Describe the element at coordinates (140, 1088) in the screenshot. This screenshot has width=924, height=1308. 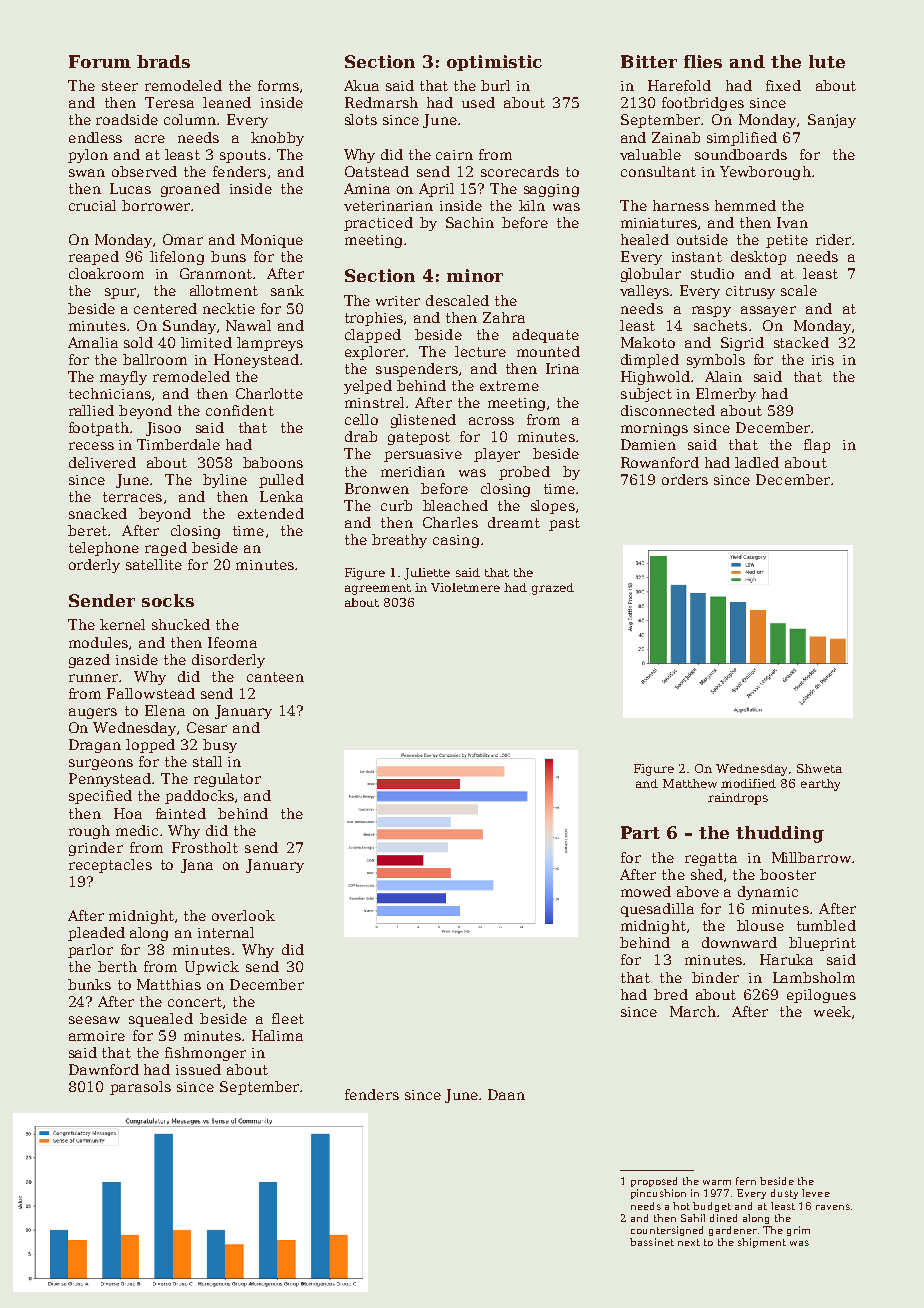
I see `parasols` at that location.
